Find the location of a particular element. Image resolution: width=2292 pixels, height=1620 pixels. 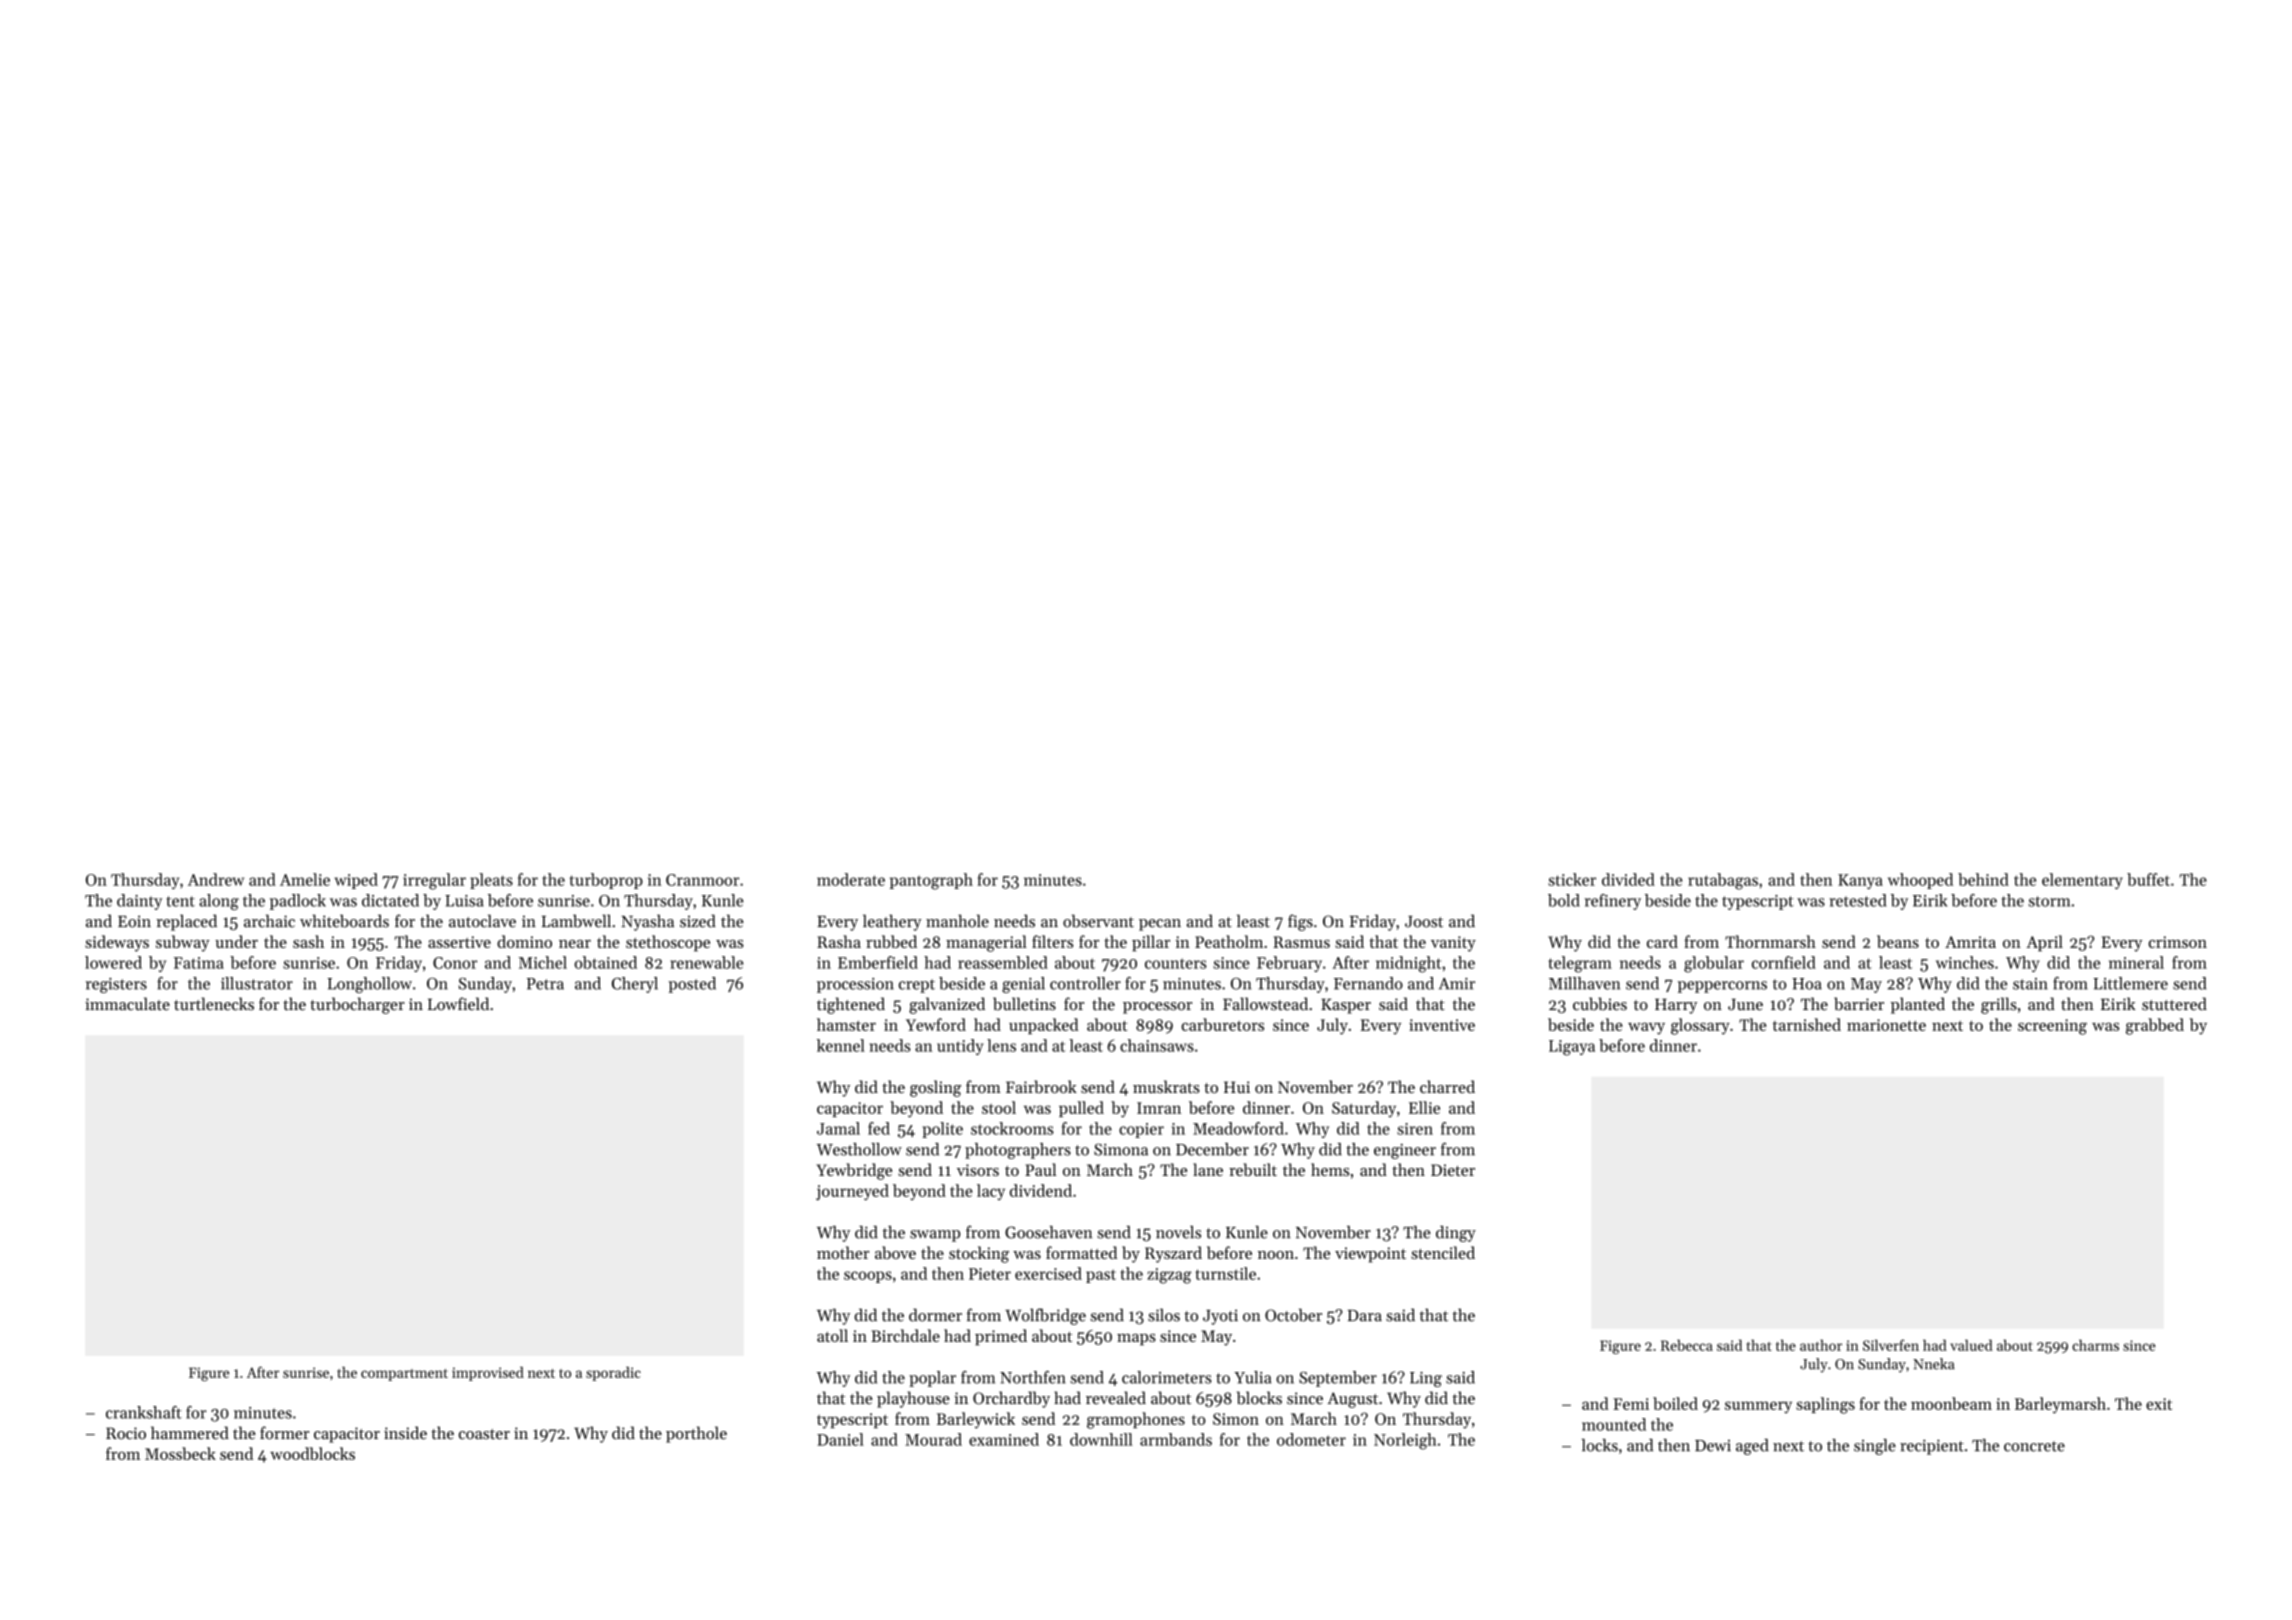

pantograph is located at coordinates (931, 881).
